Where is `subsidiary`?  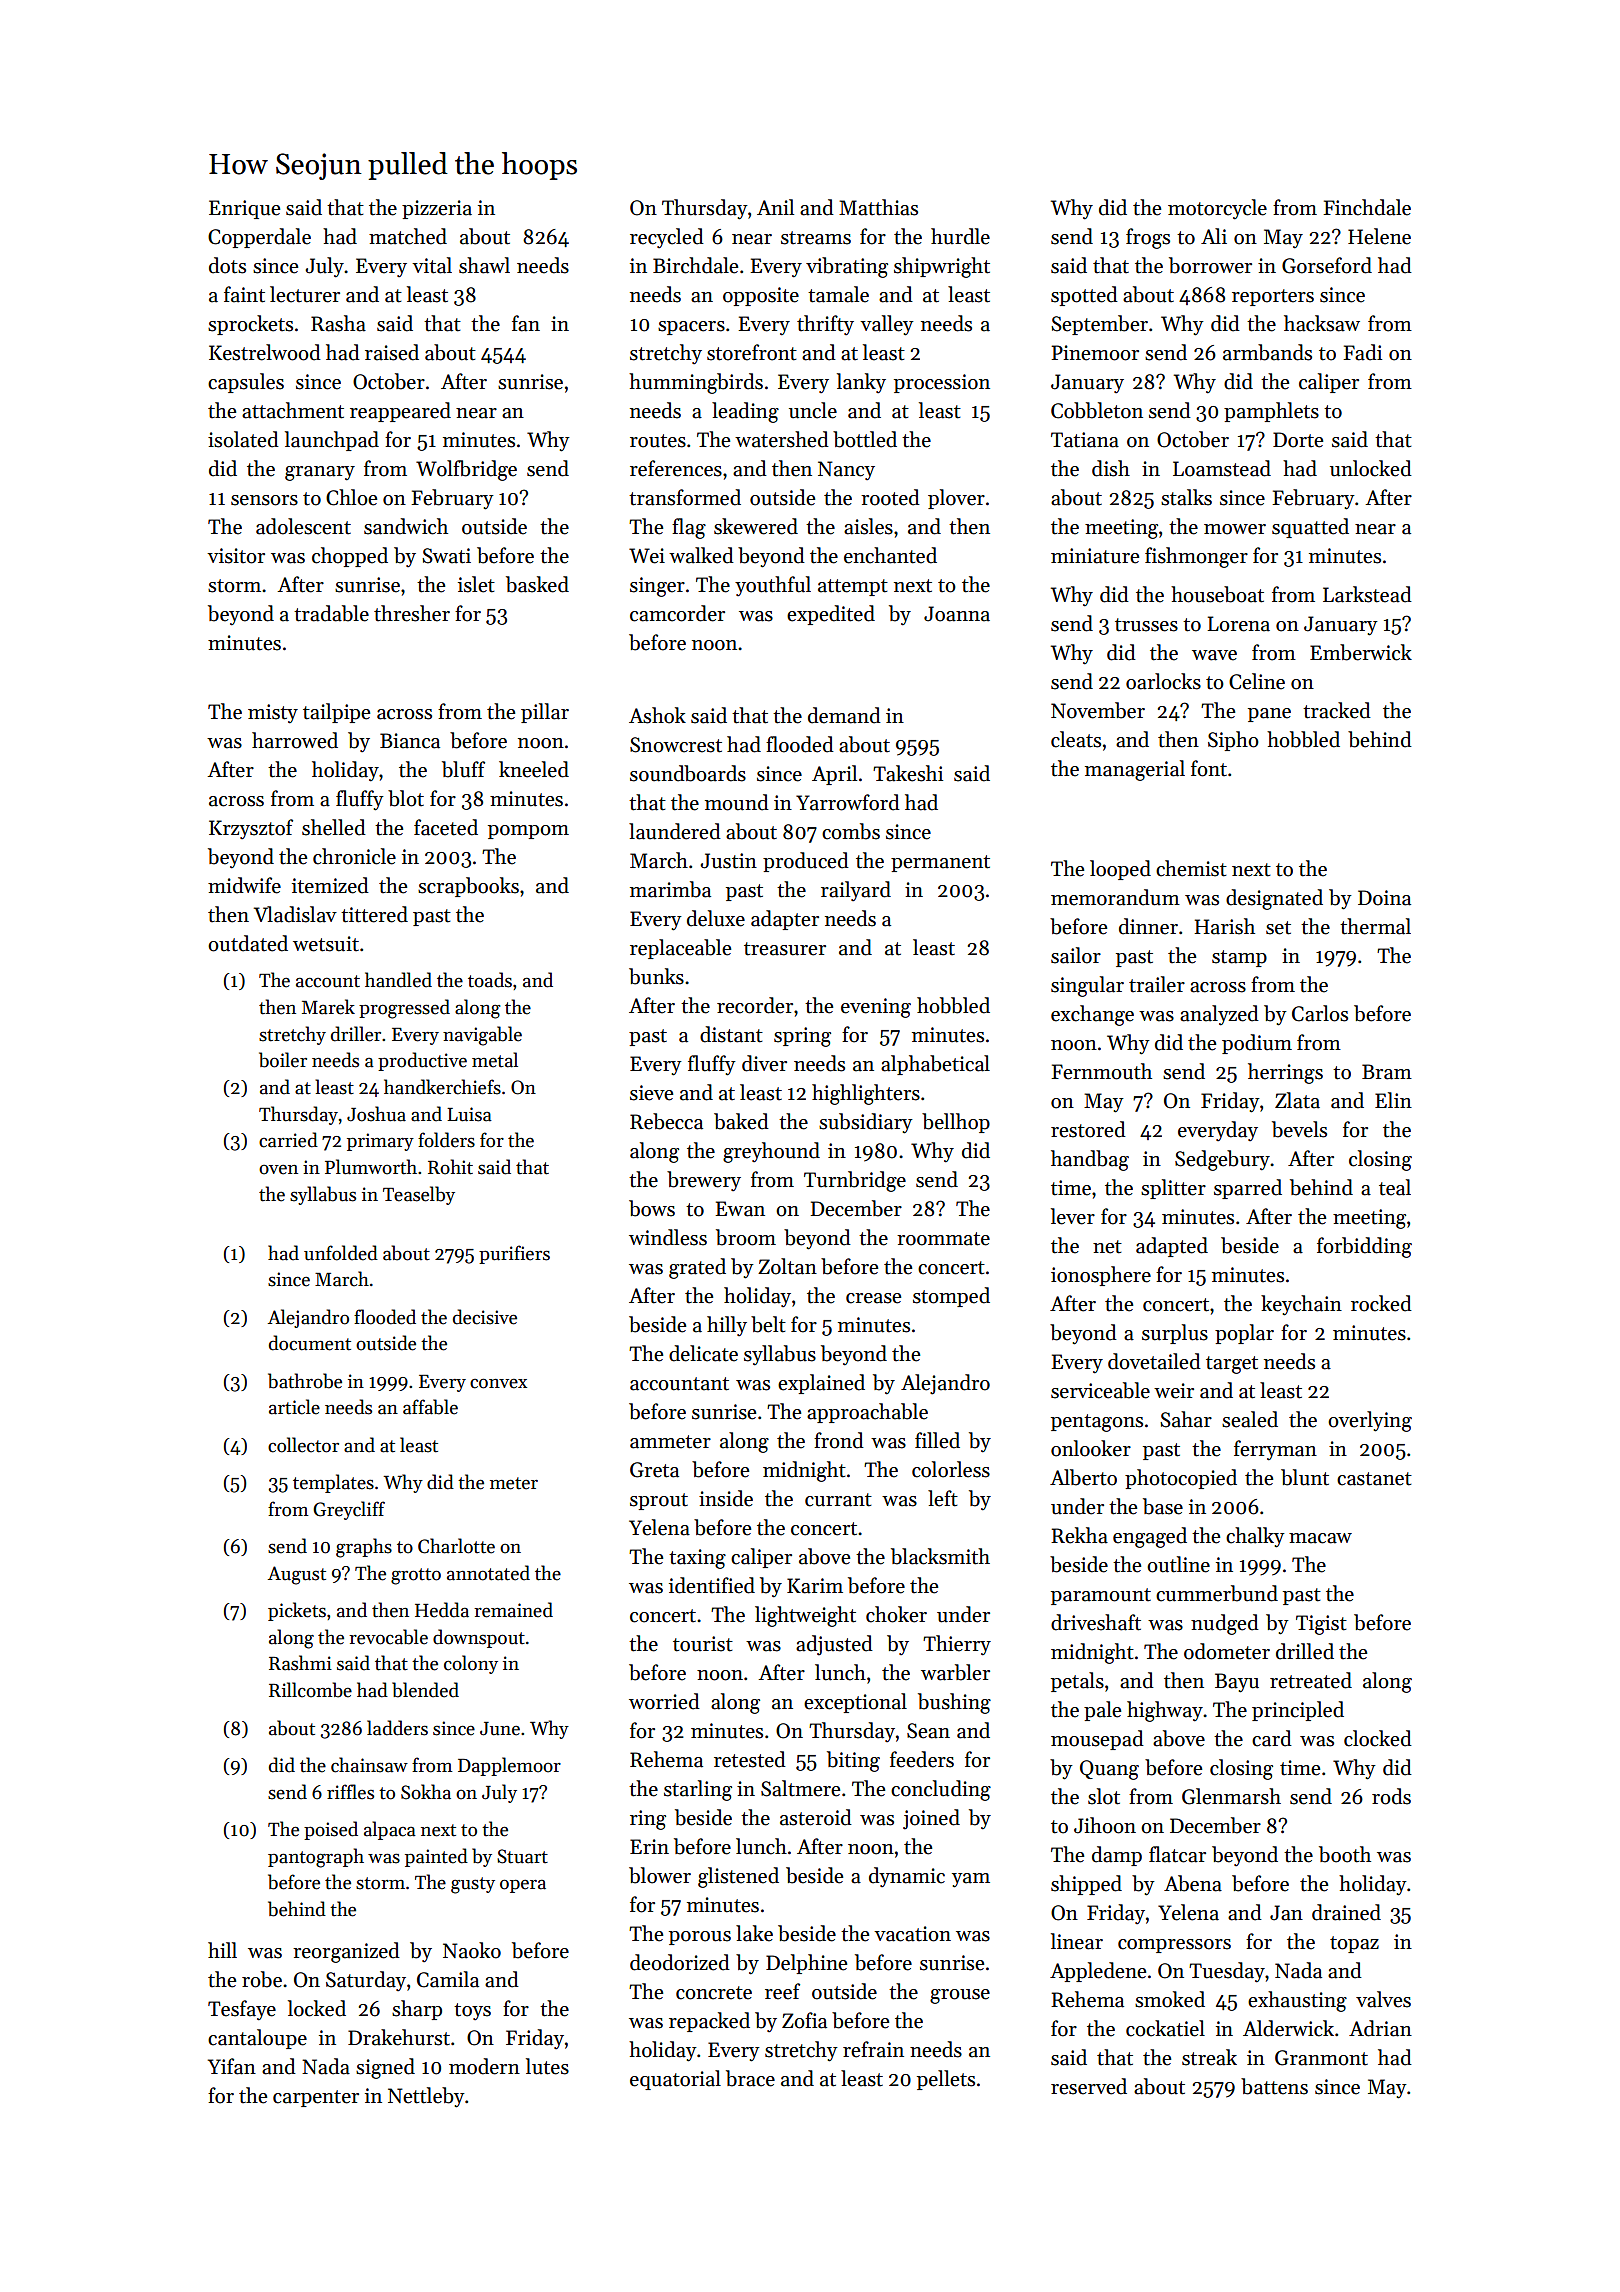 subsidiary is located at coordinates (866, 1123).
